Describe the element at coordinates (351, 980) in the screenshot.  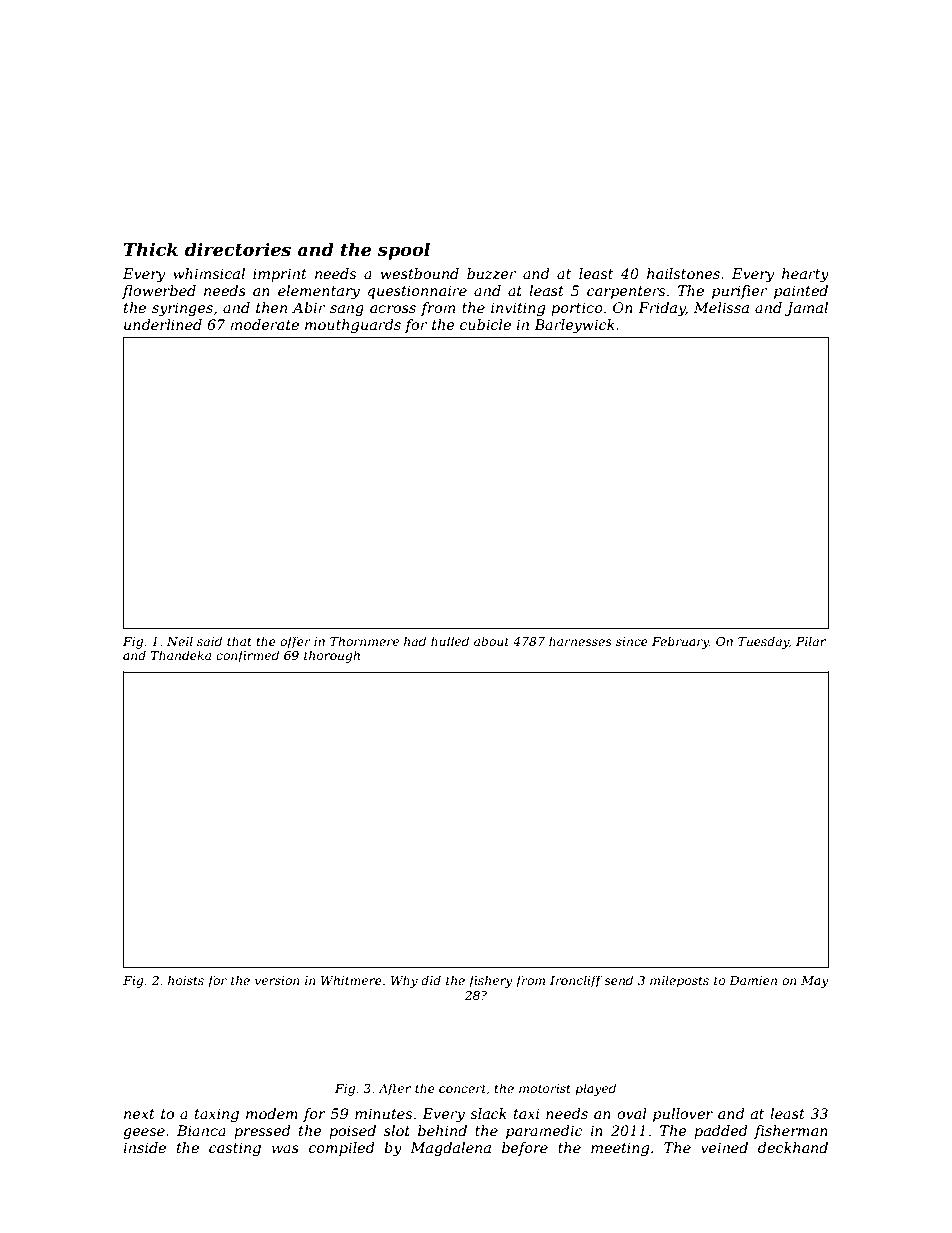
I see `Whitmere` at that location.
